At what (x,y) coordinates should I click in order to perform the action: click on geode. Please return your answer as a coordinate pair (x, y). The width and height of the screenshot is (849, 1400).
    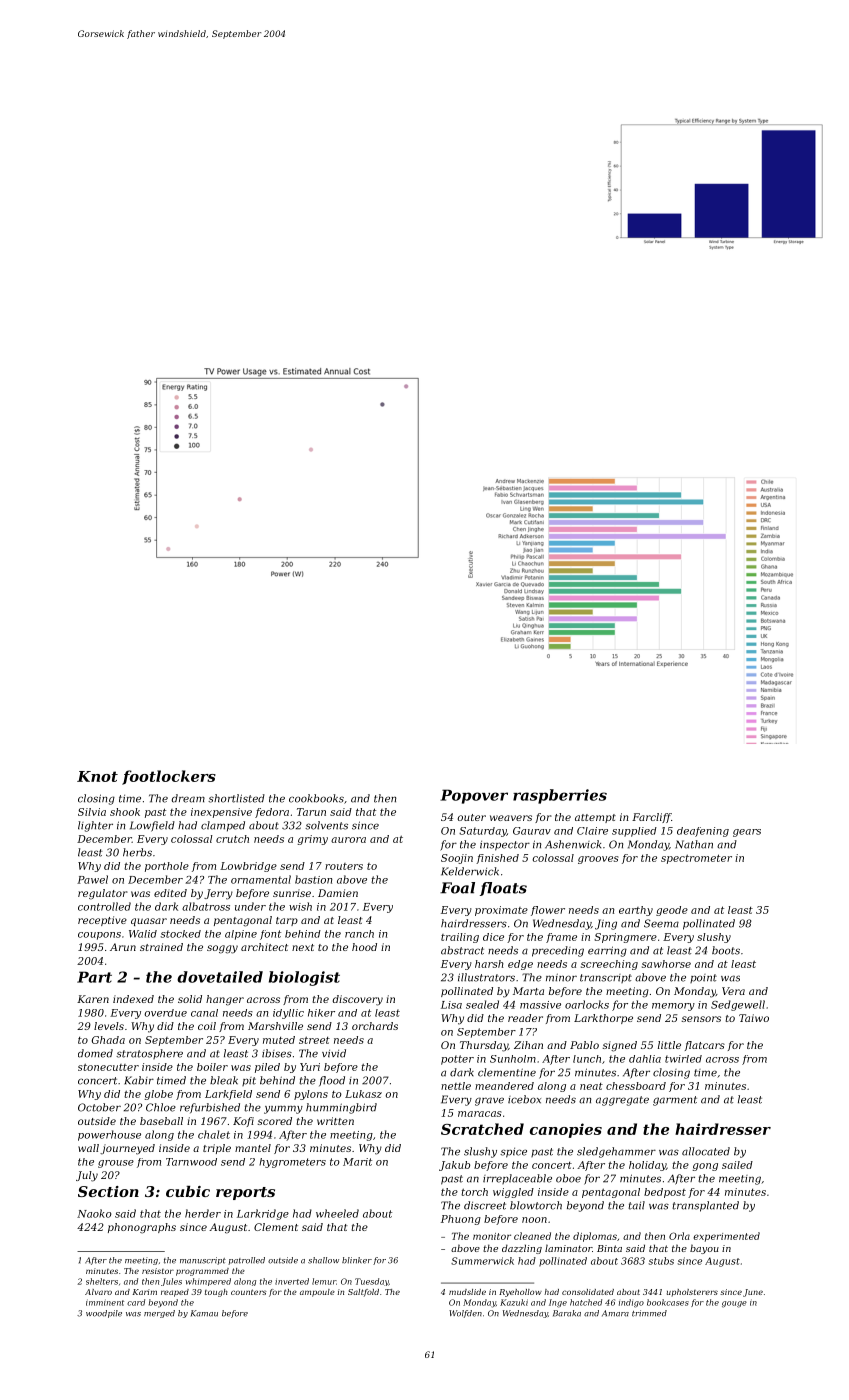
    Looking at the image, I should click on (672, 911).
